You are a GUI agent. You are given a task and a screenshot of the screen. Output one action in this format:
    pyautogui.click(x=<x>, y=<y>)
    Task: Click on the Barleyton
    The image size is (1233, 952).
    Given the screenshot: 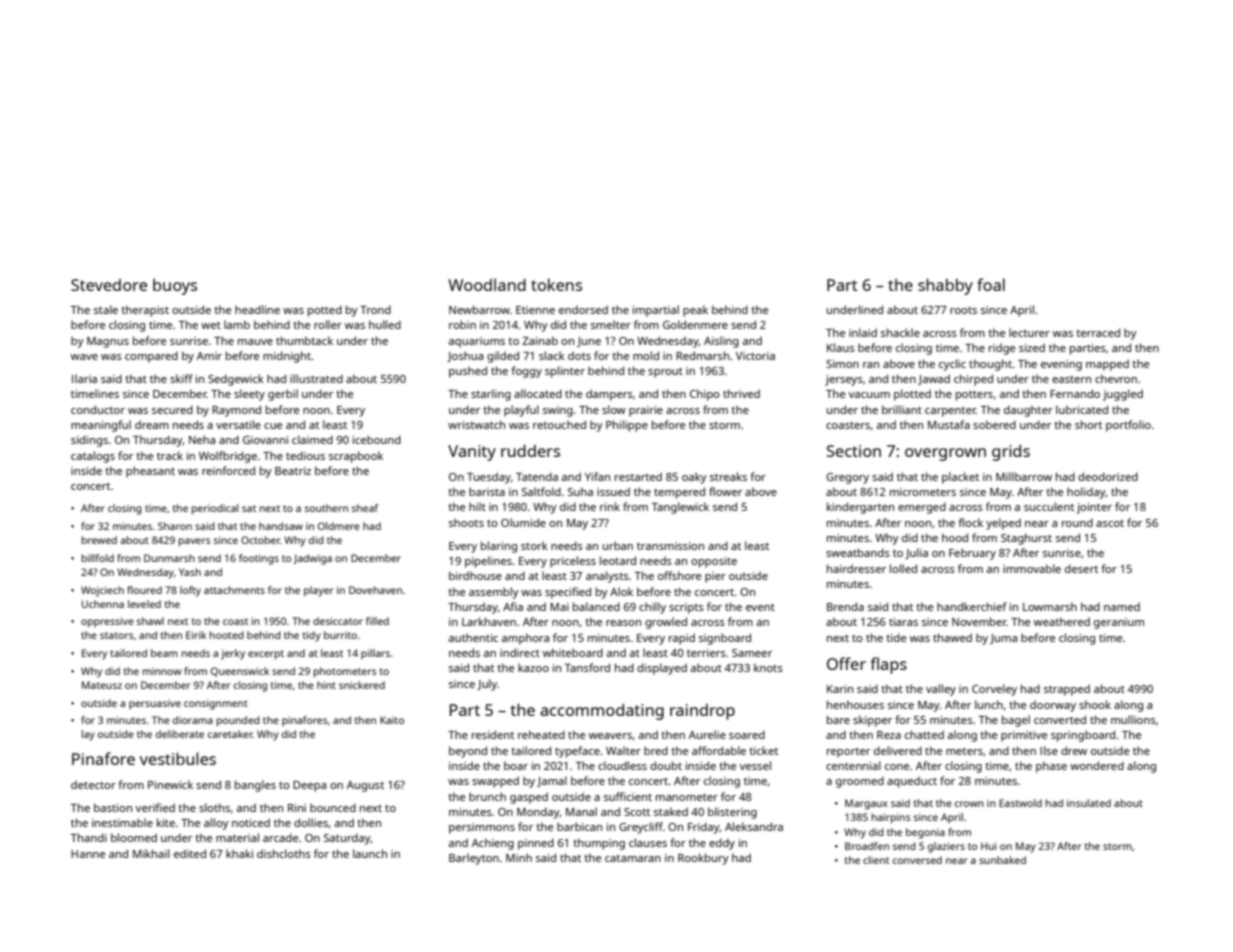 What is the action you would take?
    pyautogui.click(x=474, y=859)
